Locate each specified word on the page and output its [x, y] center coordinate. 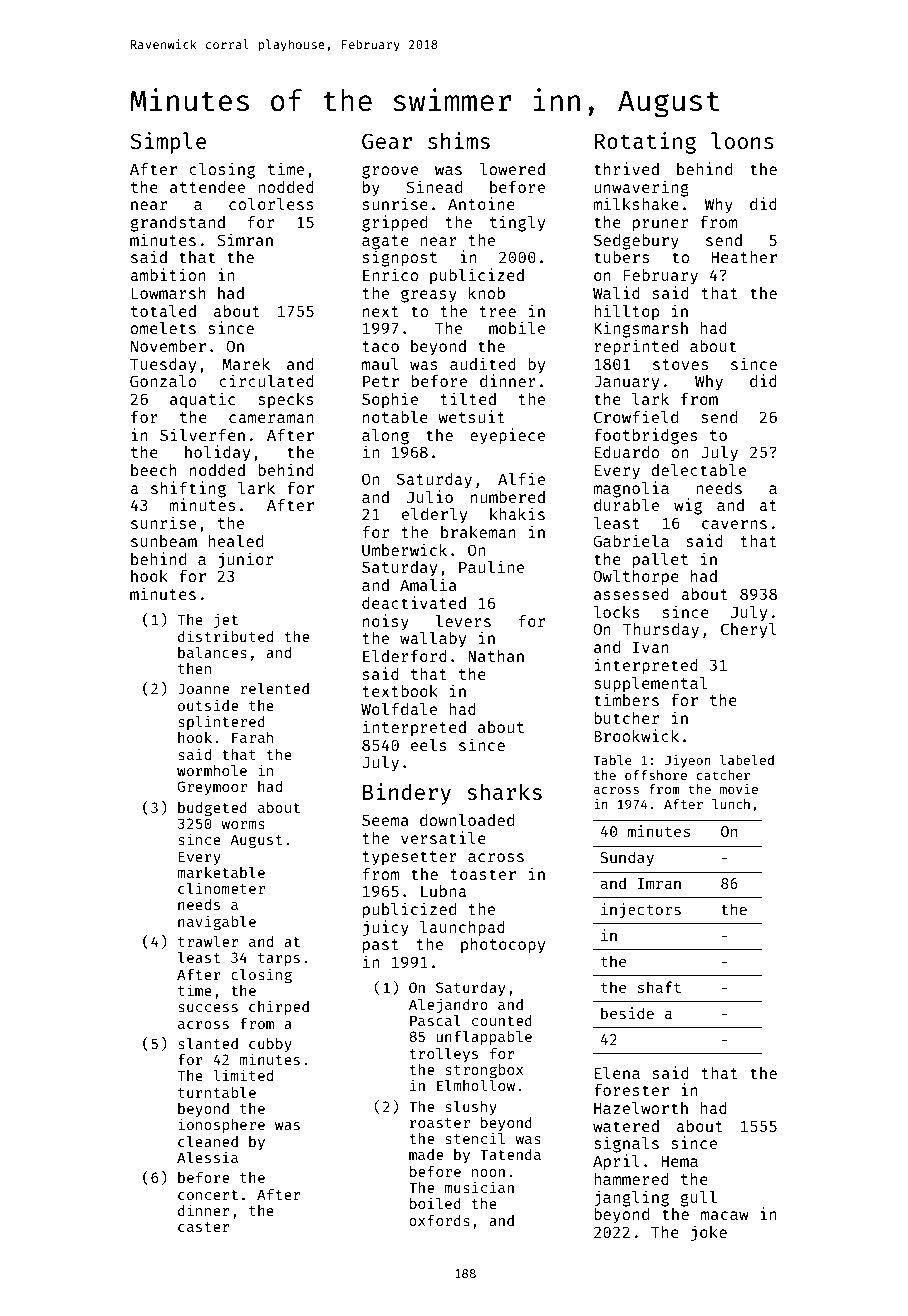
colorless [271, 204]
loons [742, 140]
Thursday [661, 631]
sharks [504, 791]
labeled [747, 760]
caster [203, 1227]
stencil [475, 1138]
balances [212, 652]
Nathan [496, 656]
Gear [387, 141]
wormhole [212, 770]
